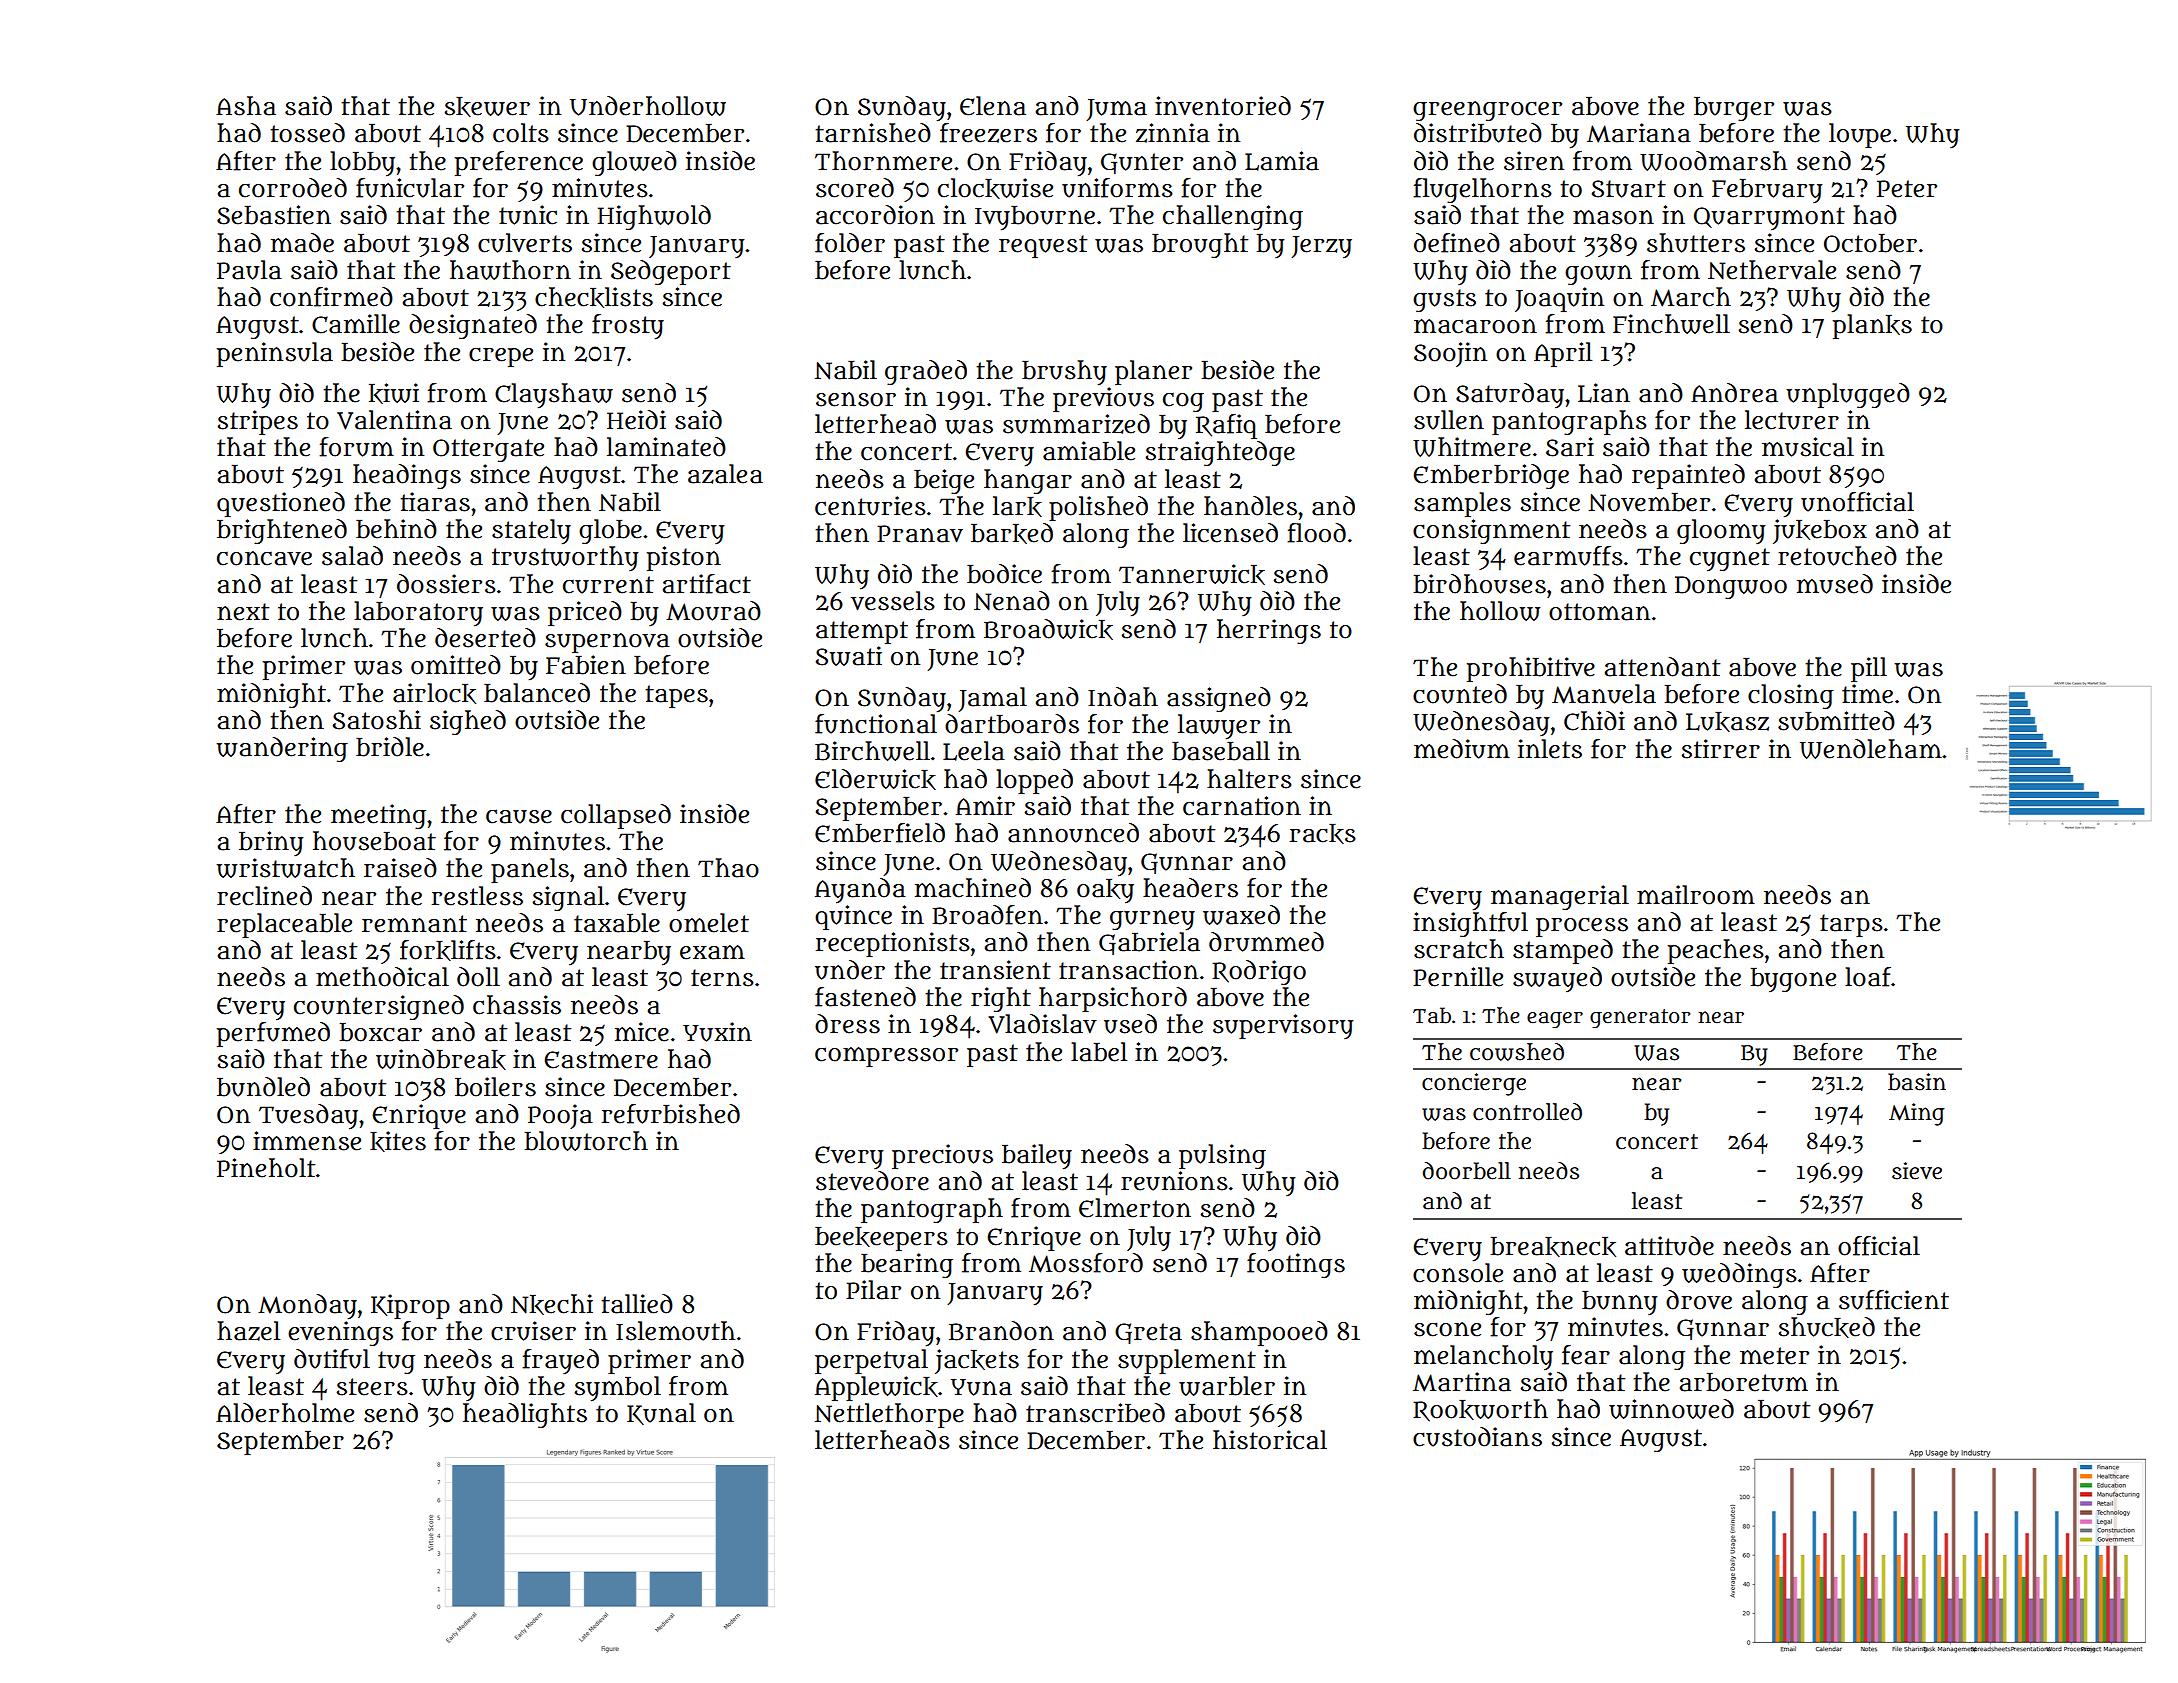 Image resolution: width=2178 pixels, height=1683 pixels. Describe the element at coordinates (666, 447) in the screenshot. I see `laminated` at that location.
